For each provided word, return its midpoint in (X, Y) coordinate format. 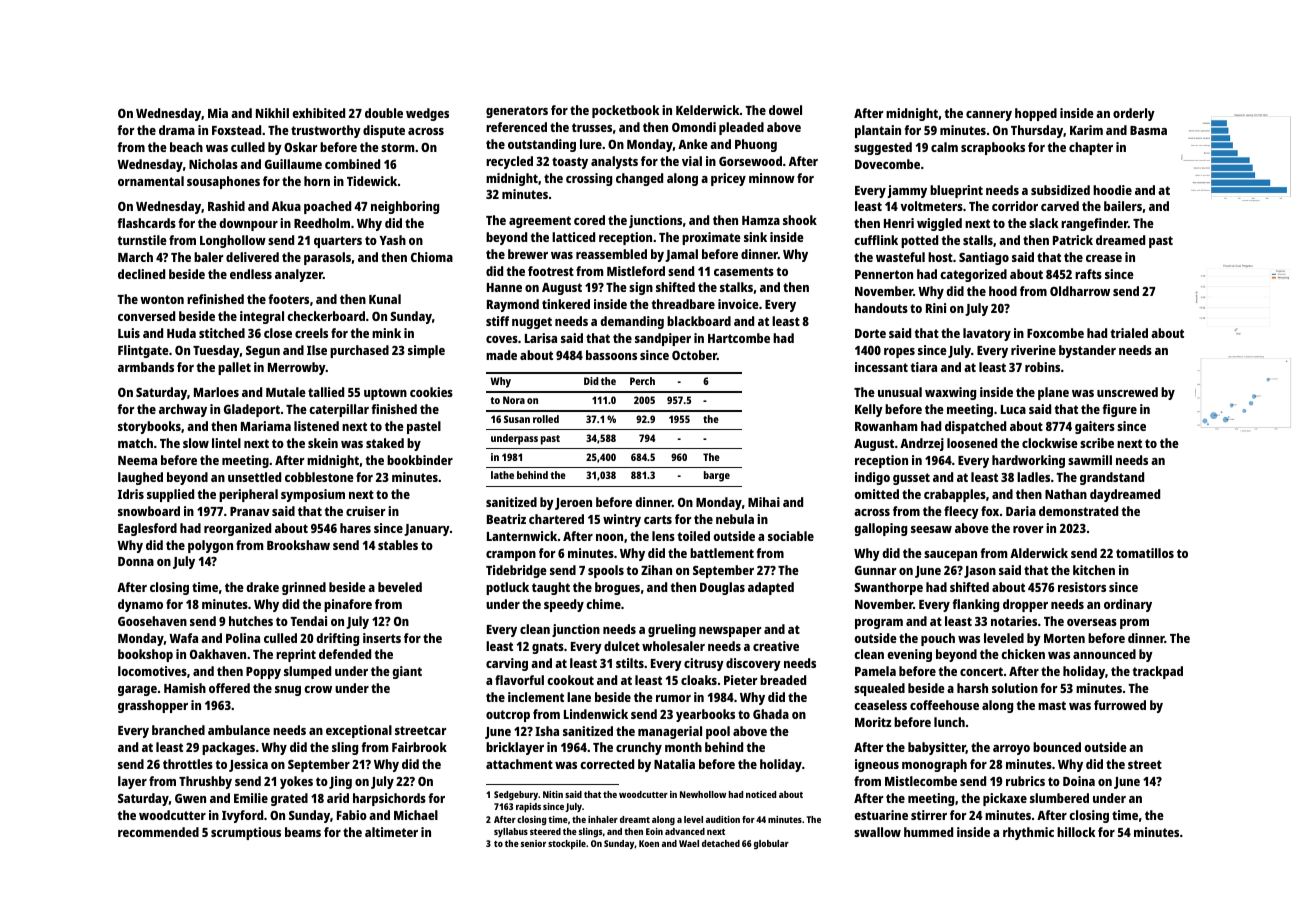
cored (589, 220)
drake (262, 587)
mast (1052, 705)
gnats (548, 648)
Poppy (263, 673)
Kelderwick (708, 110)
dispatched (975, 427)
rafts (1088, 274)
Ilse (317, 350)
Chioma (432, 257)
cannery (989, 116)
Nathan (1066, 494)
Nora (514, 400)
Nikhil (272, 113)
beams (303, 832)
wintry (622, 520)
